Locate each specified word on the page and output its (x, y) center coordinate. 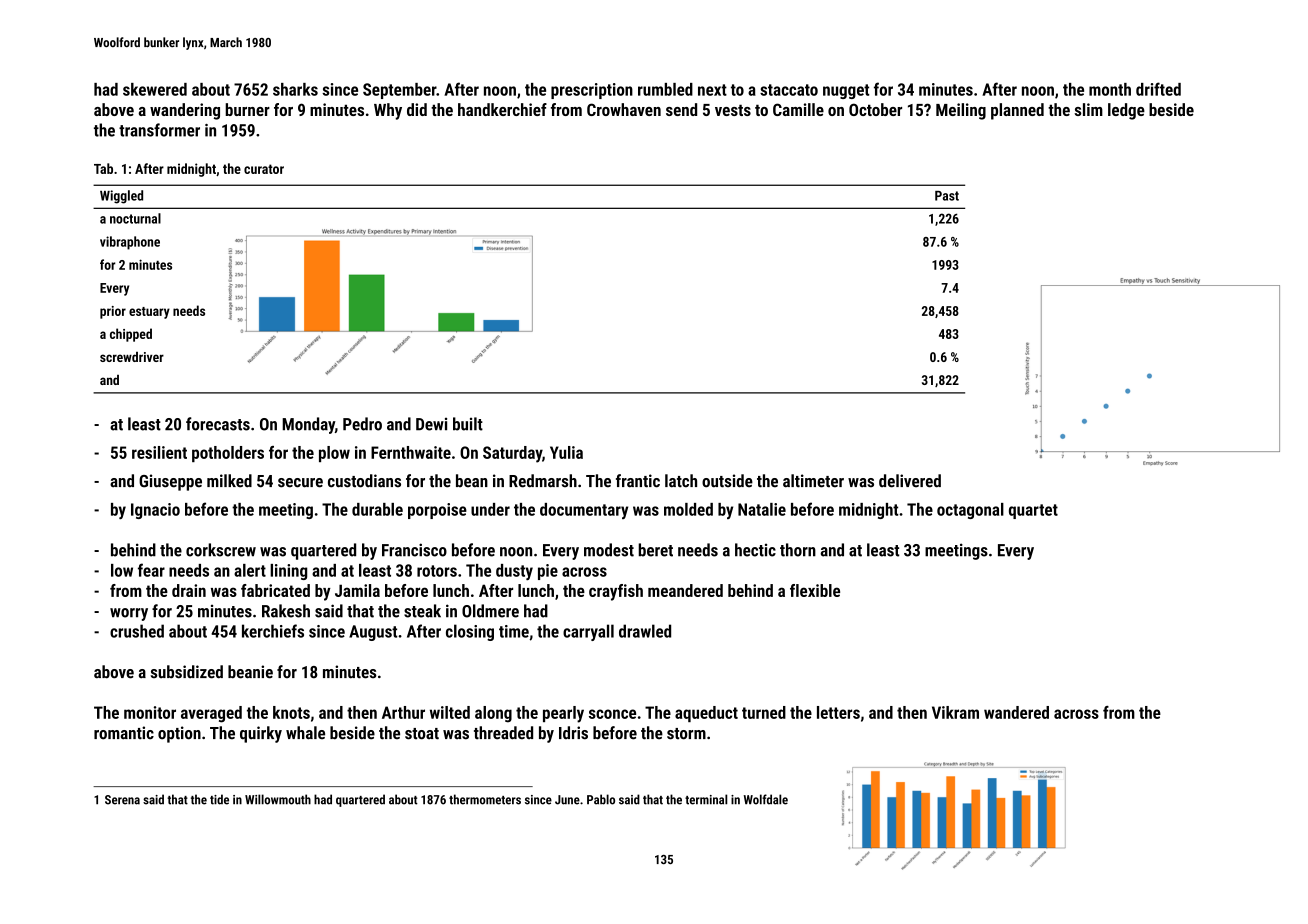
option (179, 734)
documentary (584, 511)
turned (764, 712)
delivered (910, 481)
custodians (364, 481)
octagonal (970, 511)
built (468, 424)
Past (947, 196)
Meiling (961, 111)
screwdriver (132, 357)
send (681, 109)
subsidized (187, 672)
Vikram (955, 712)
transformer (159, 130)
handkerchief (502, 109)
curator (264, 169)
